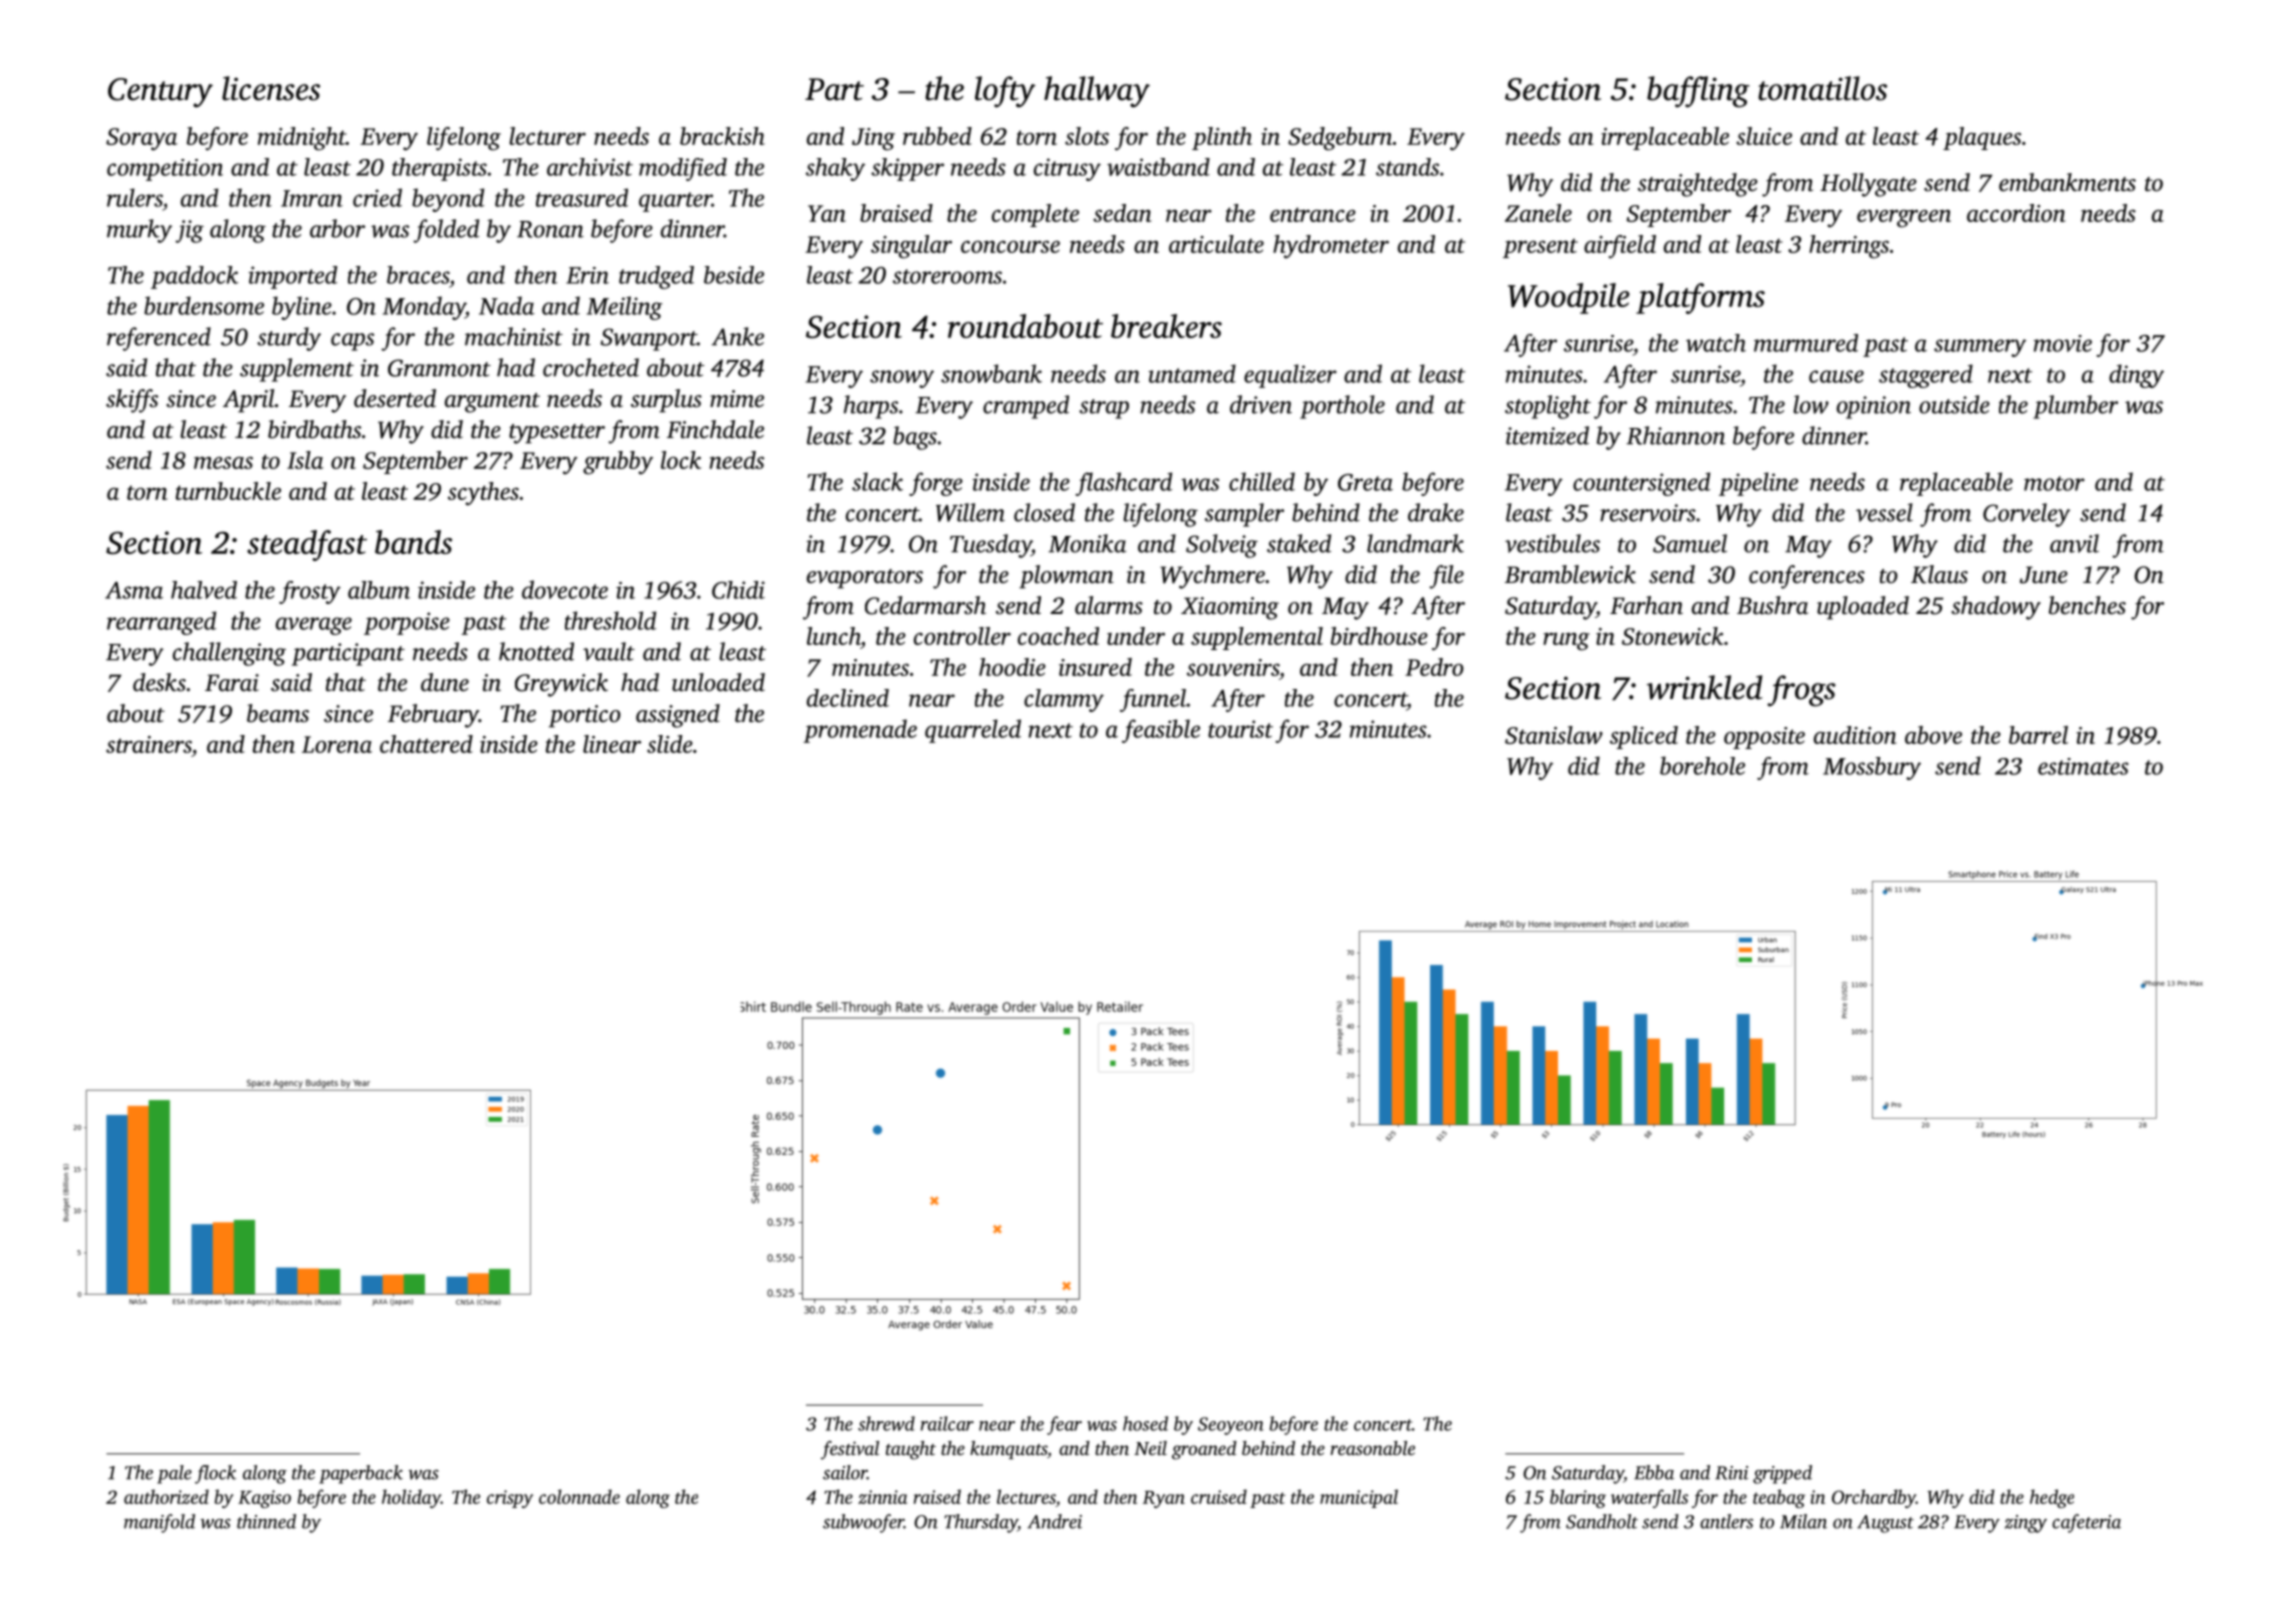  Describe the element at coordinates (148, 744) in the screenshot. I see `strainers` at that location.
